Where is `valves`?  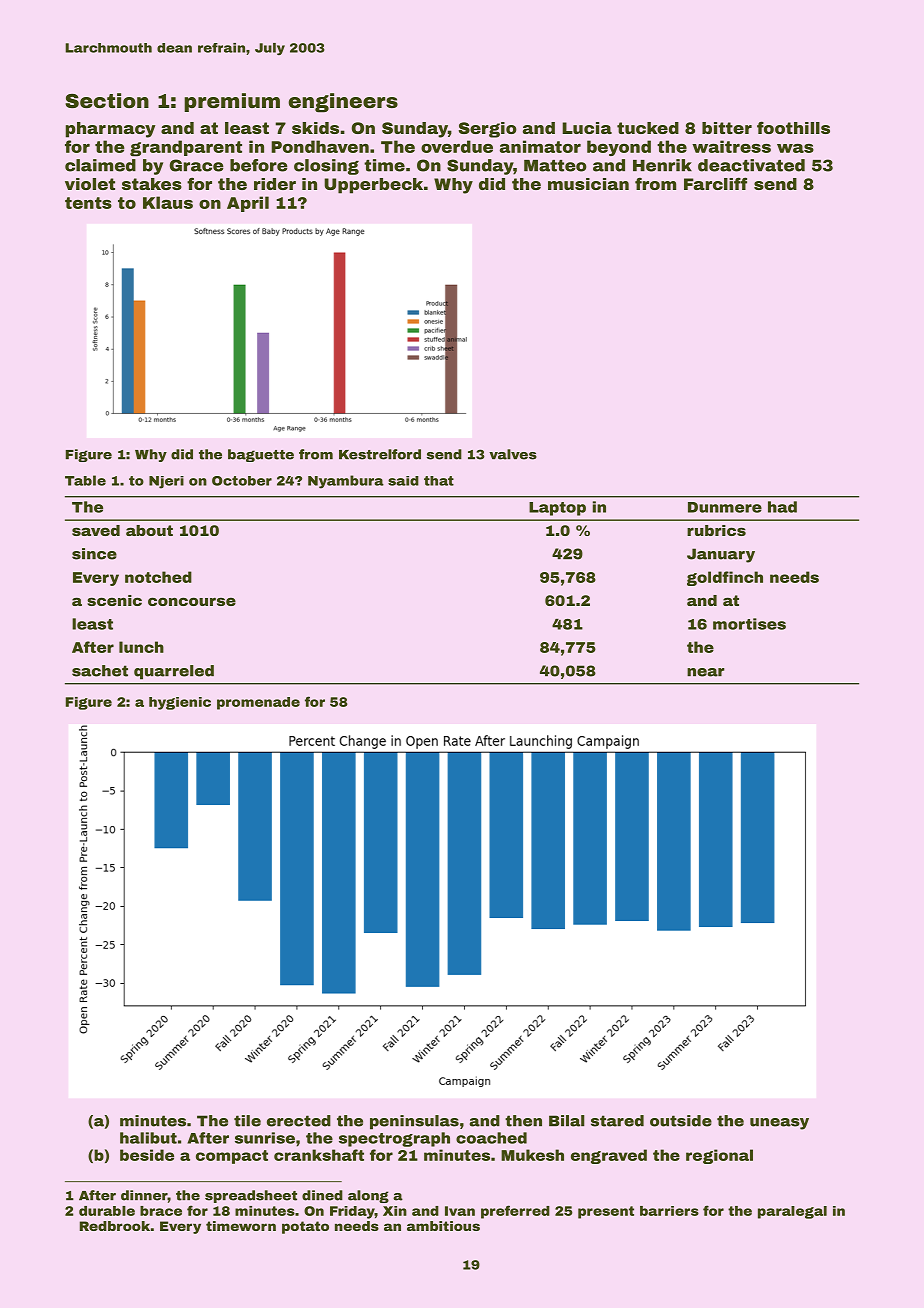 valves is located at coordinates (513, 454).
